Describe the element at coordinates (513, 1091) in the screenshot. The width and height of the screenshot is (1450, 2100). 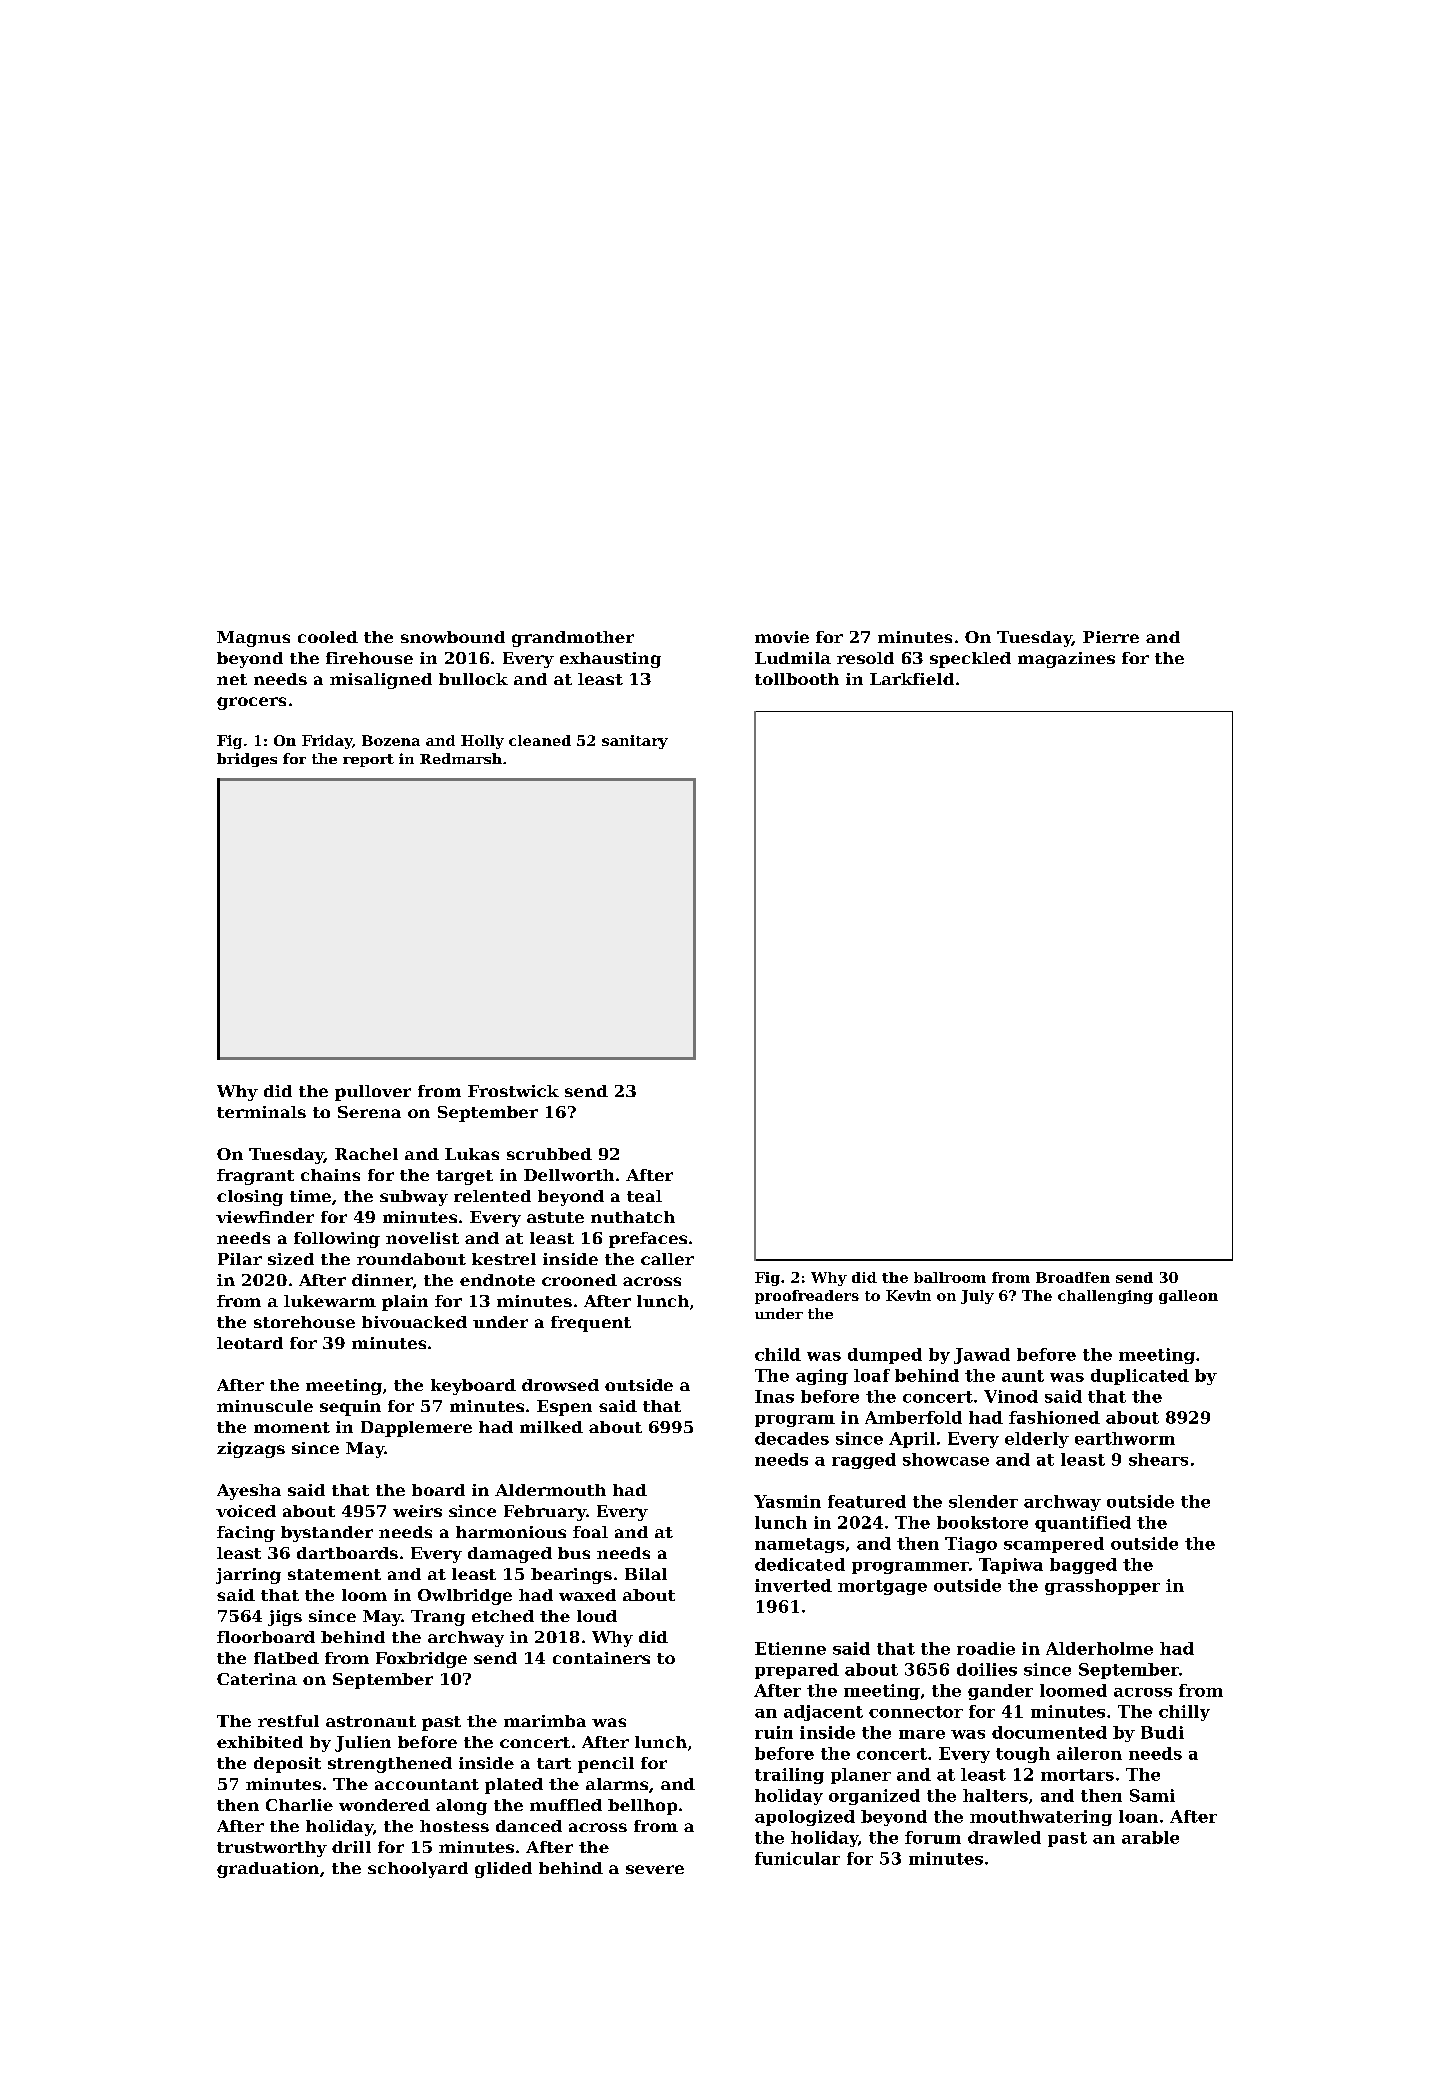
I see `Frostwick` at that location.
